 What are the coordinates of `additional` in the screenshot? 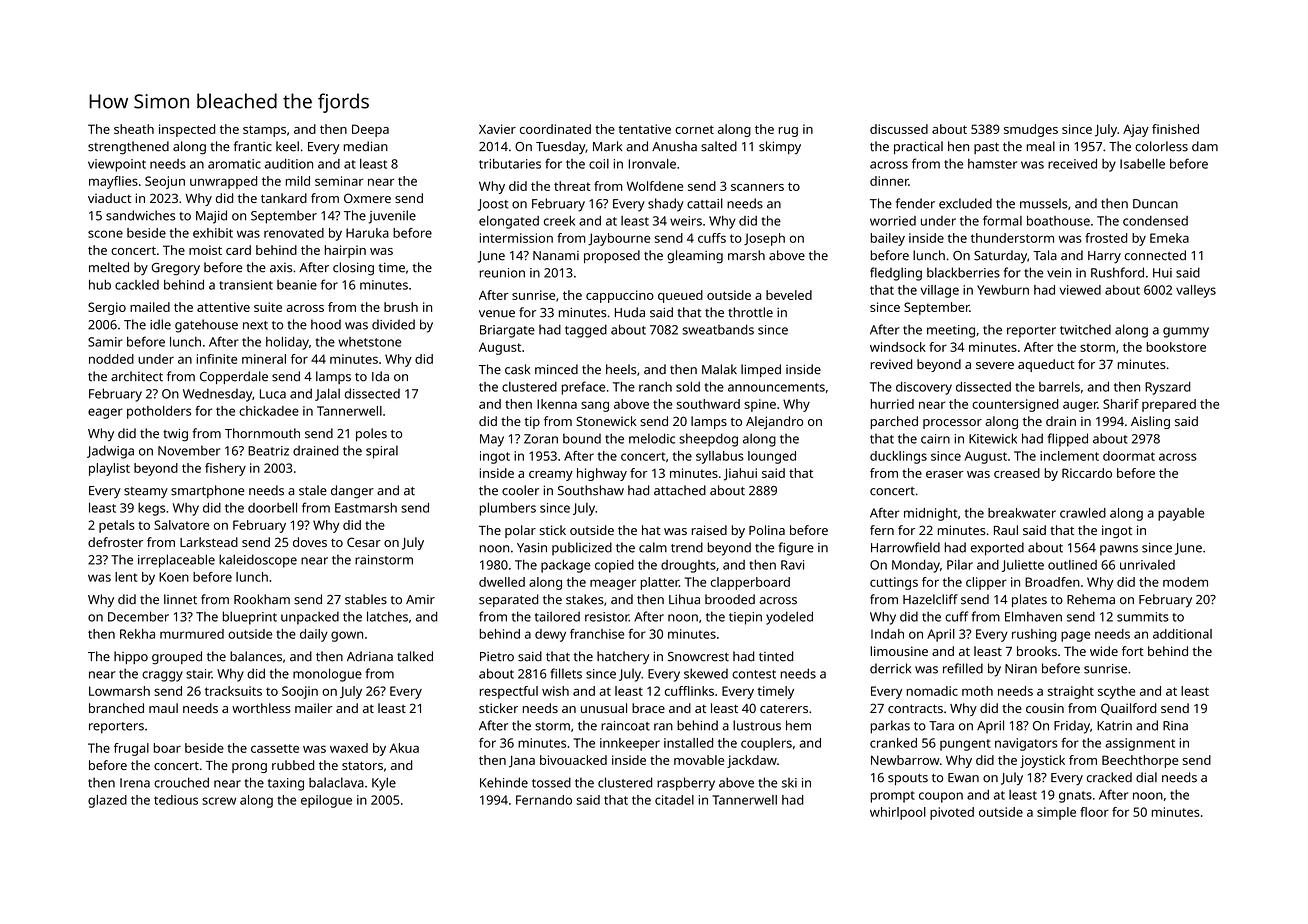 It's located at (1182, 634).
